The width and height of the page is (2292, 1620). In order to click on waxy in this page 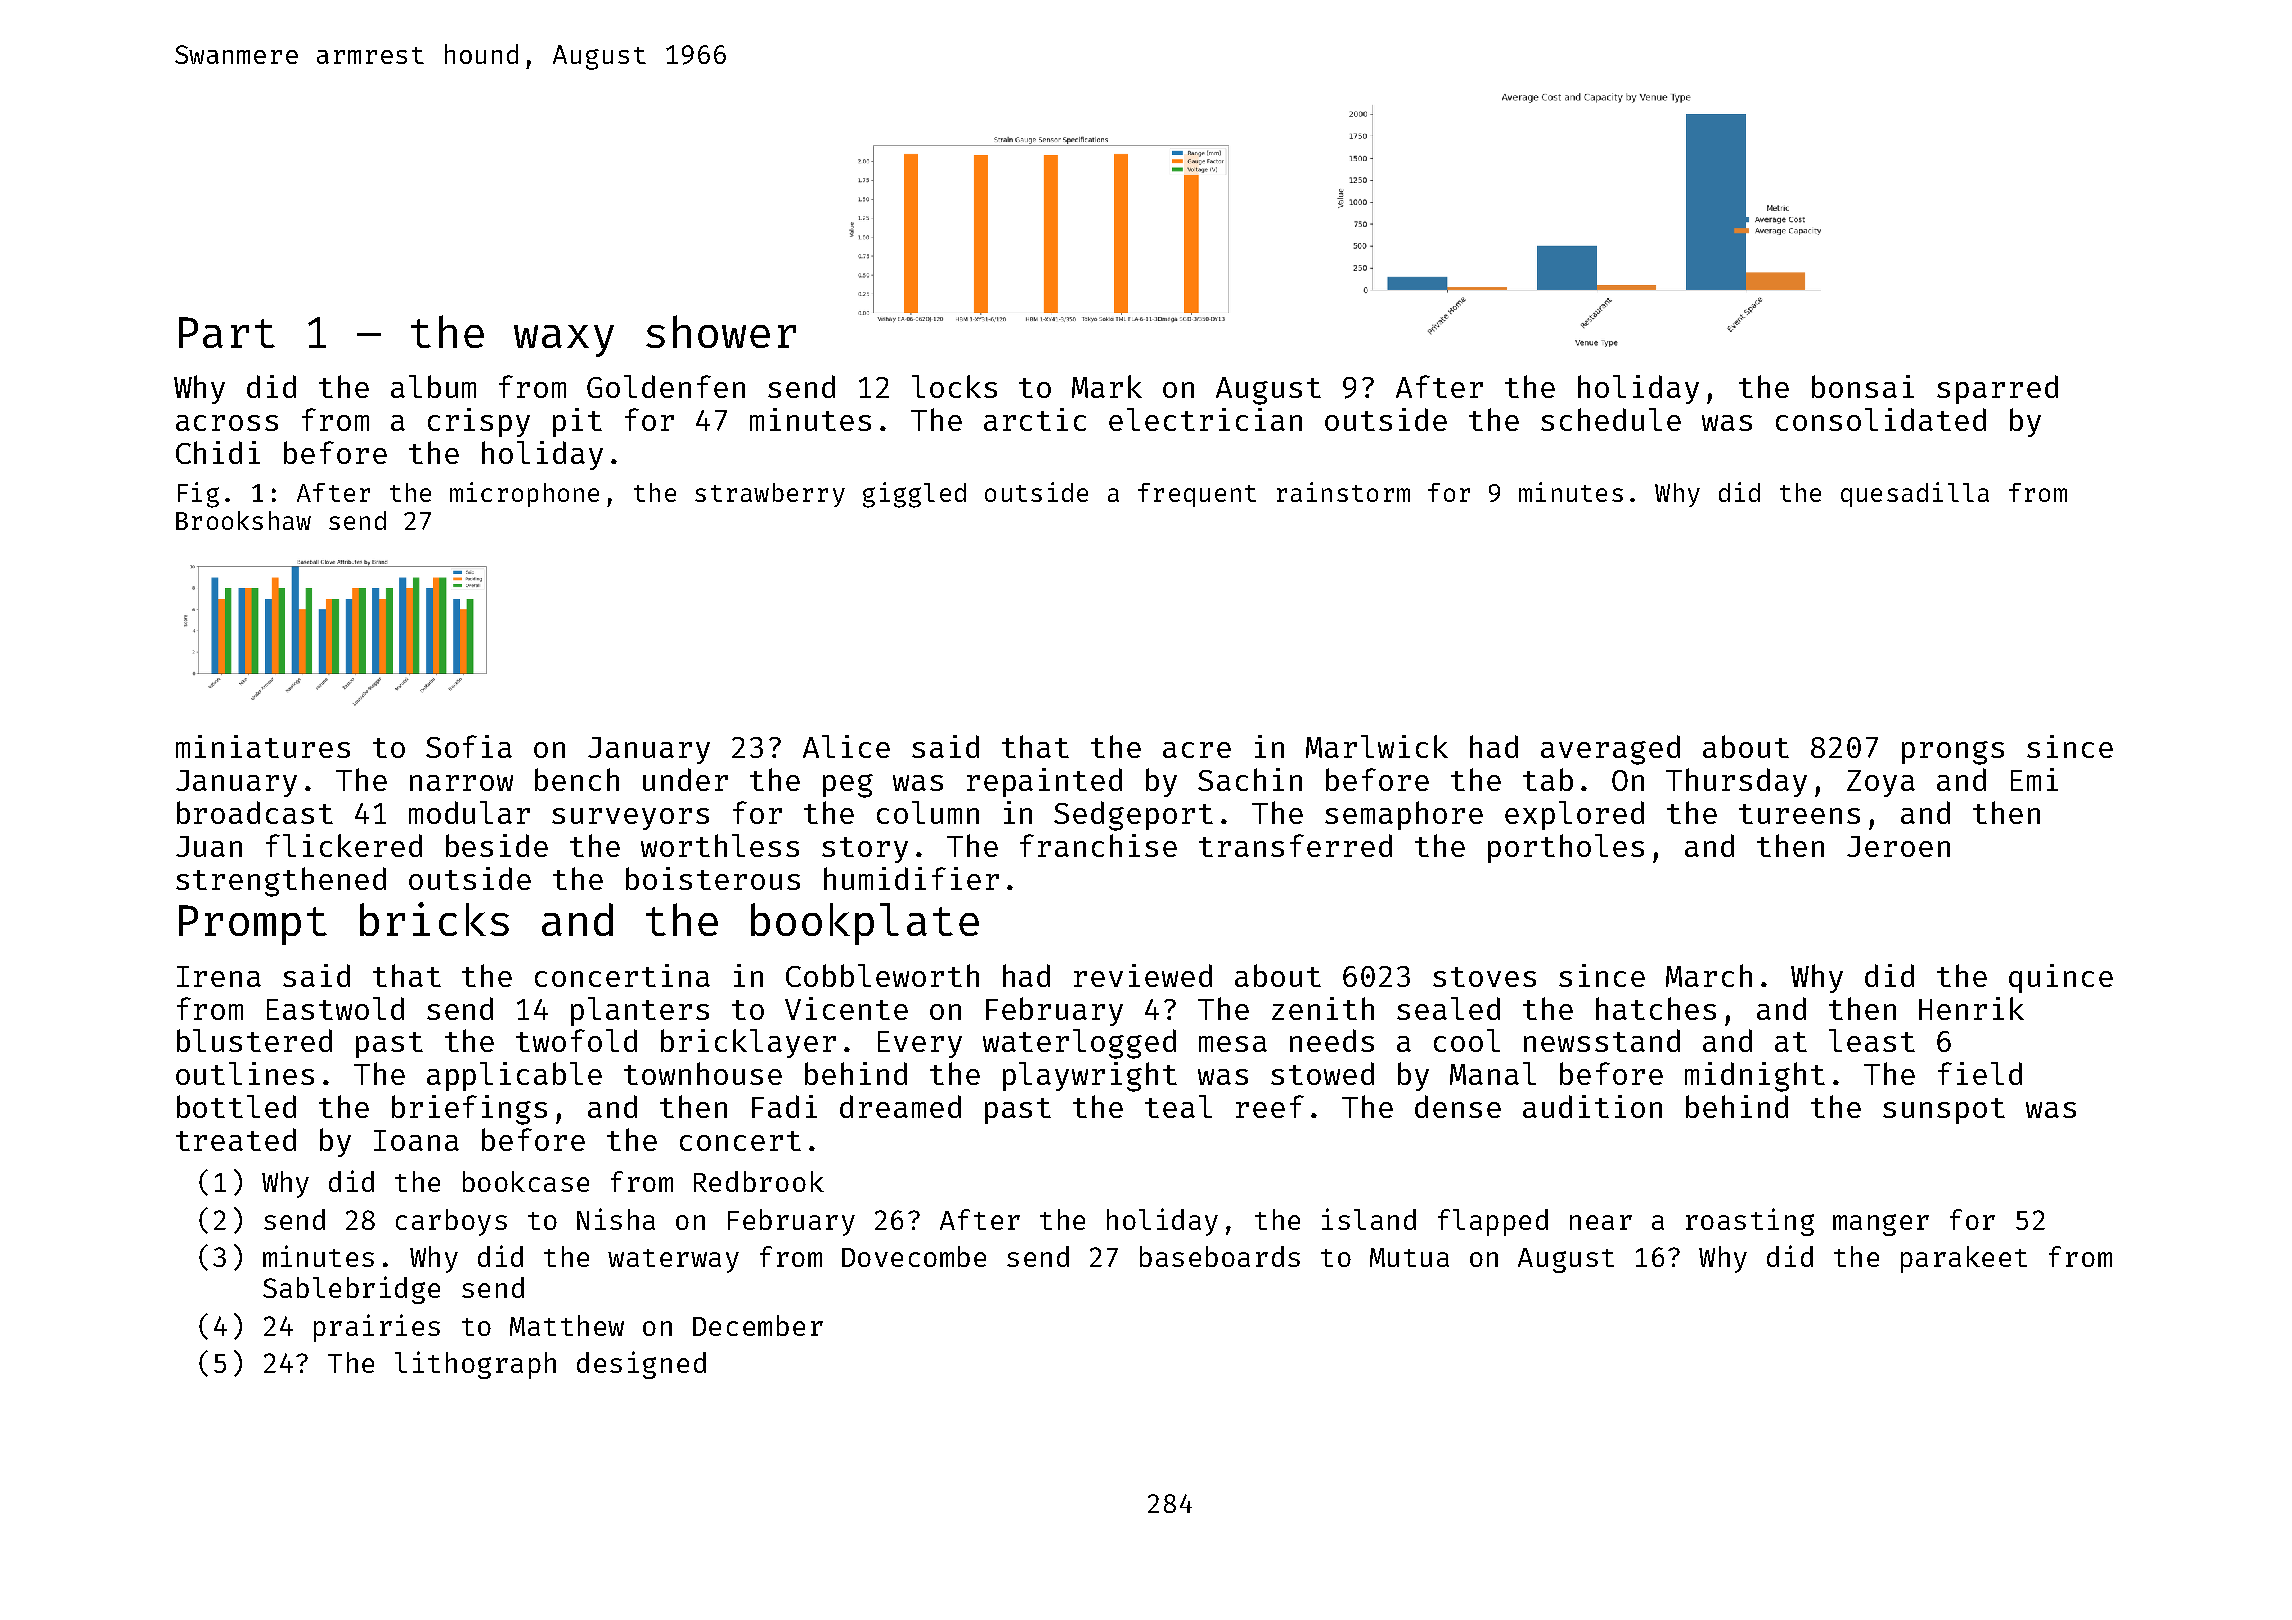, I will do `click(564, 341)`.
